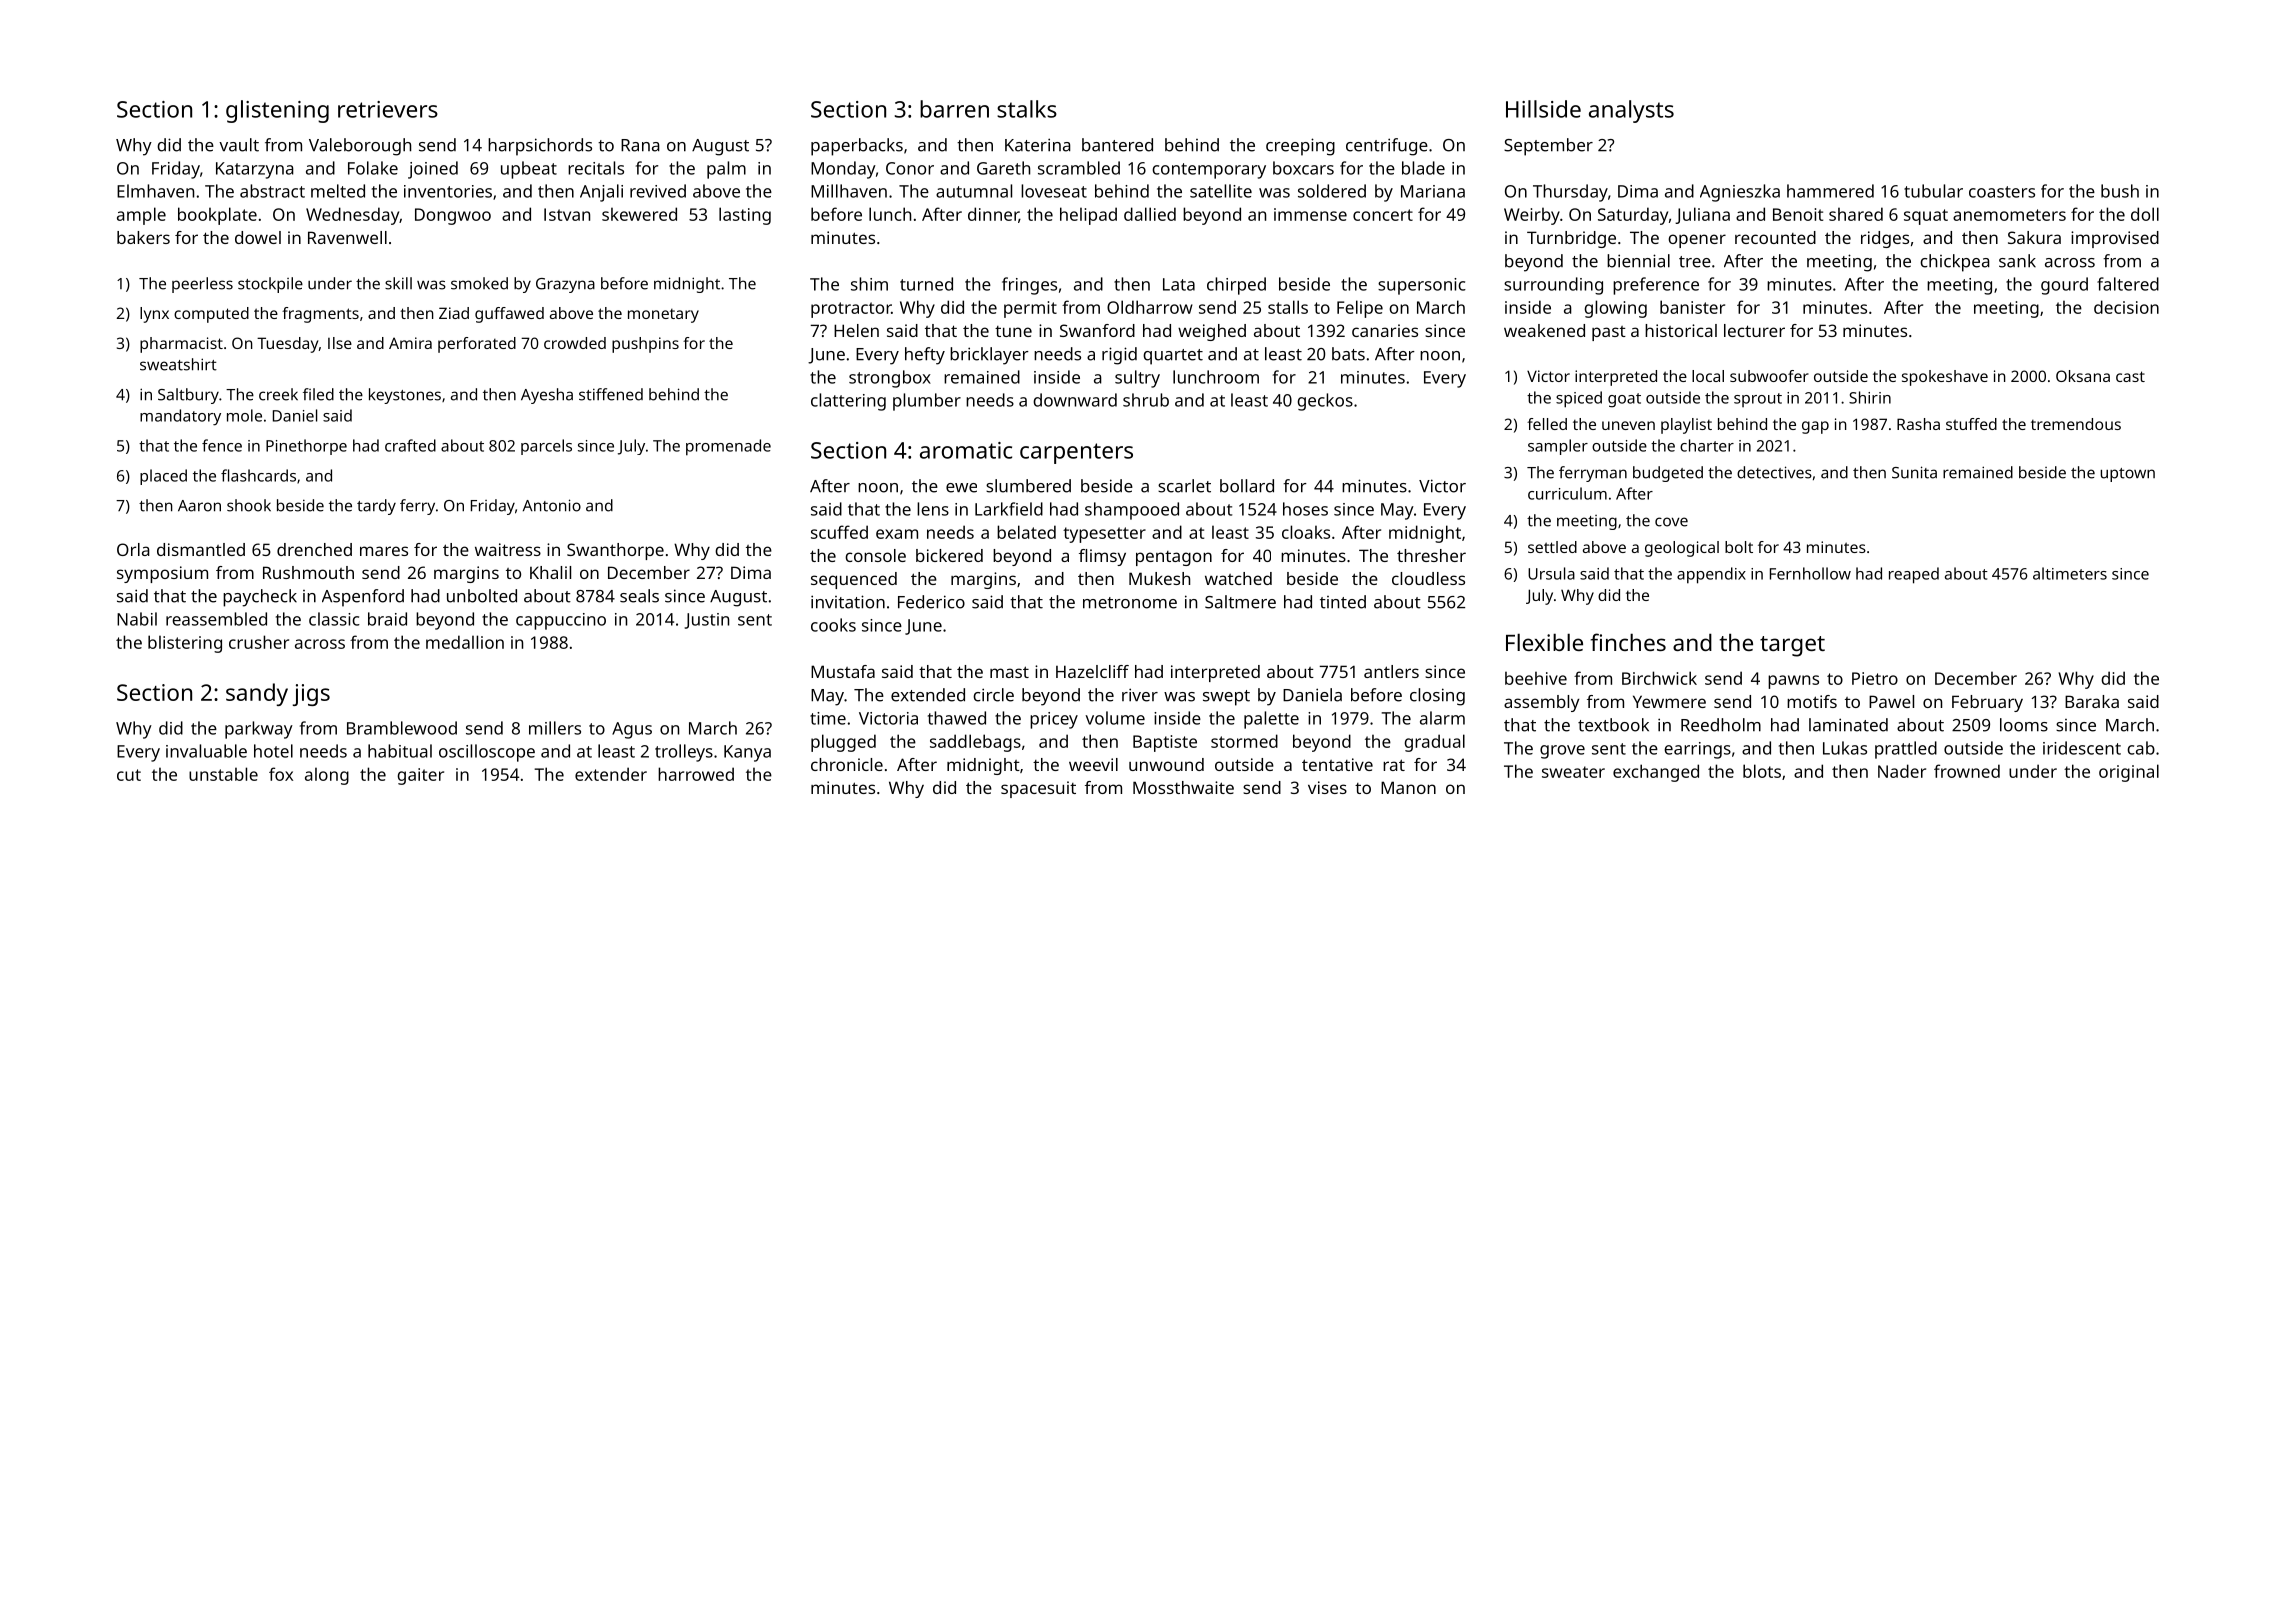  What do you see at coordinates (611, 774) in the screenshot?
I see `extender` at bounding box center [611, 774].
